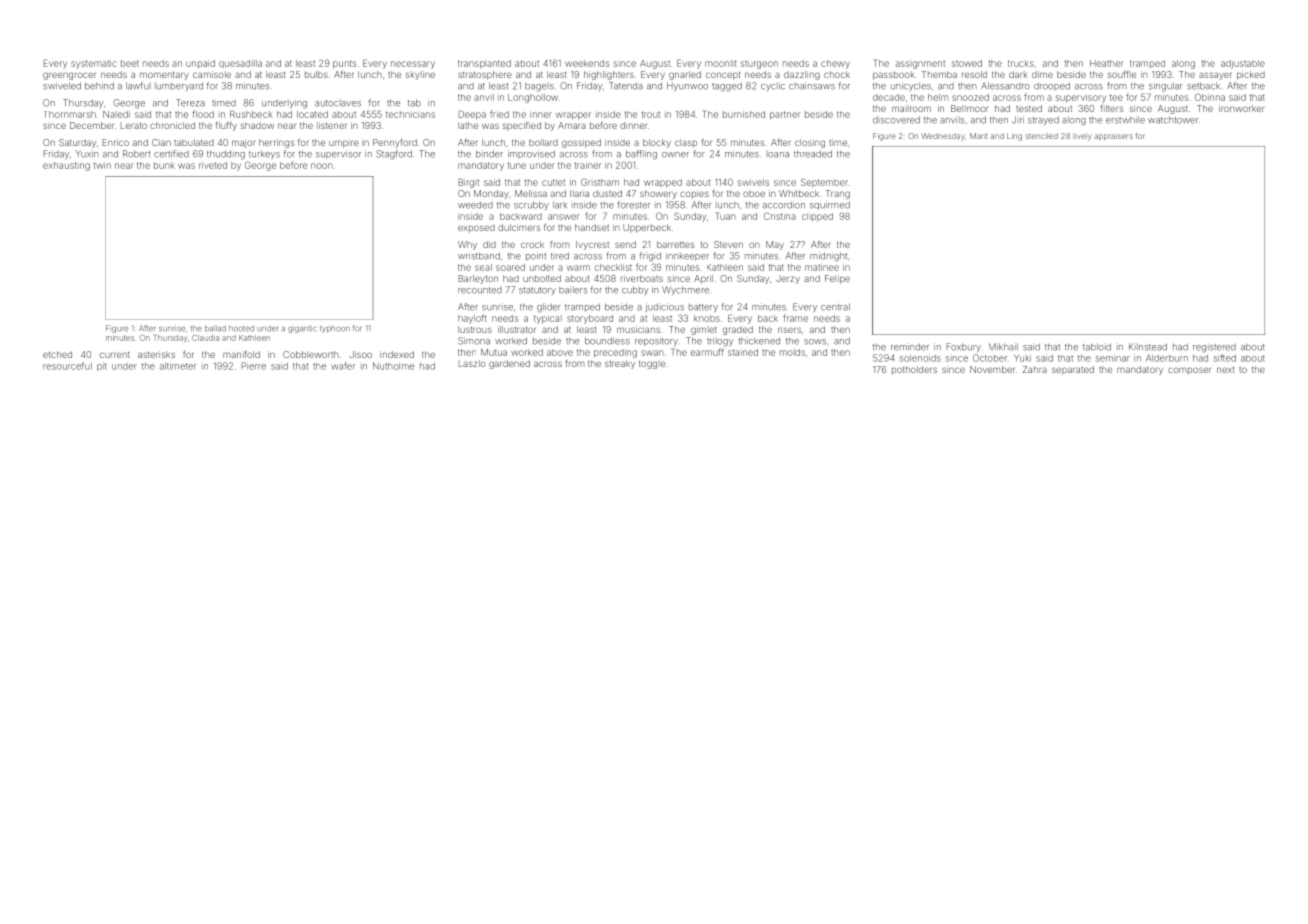 This screenshot has height=924, width=1308. I want to click on weeded, so click(475, 205).
